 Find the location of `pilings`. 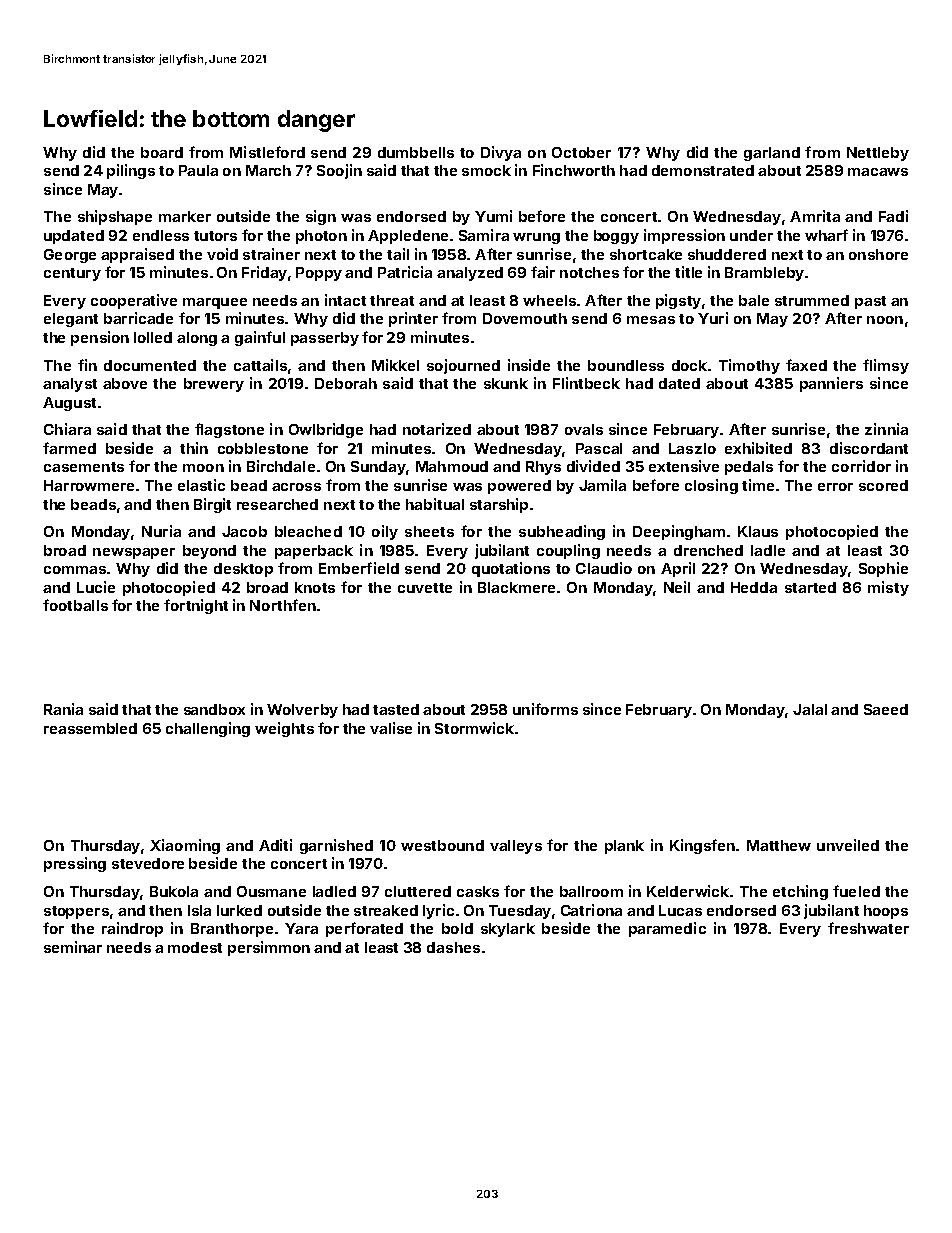

pilings is located at coordinates (131, 171).
